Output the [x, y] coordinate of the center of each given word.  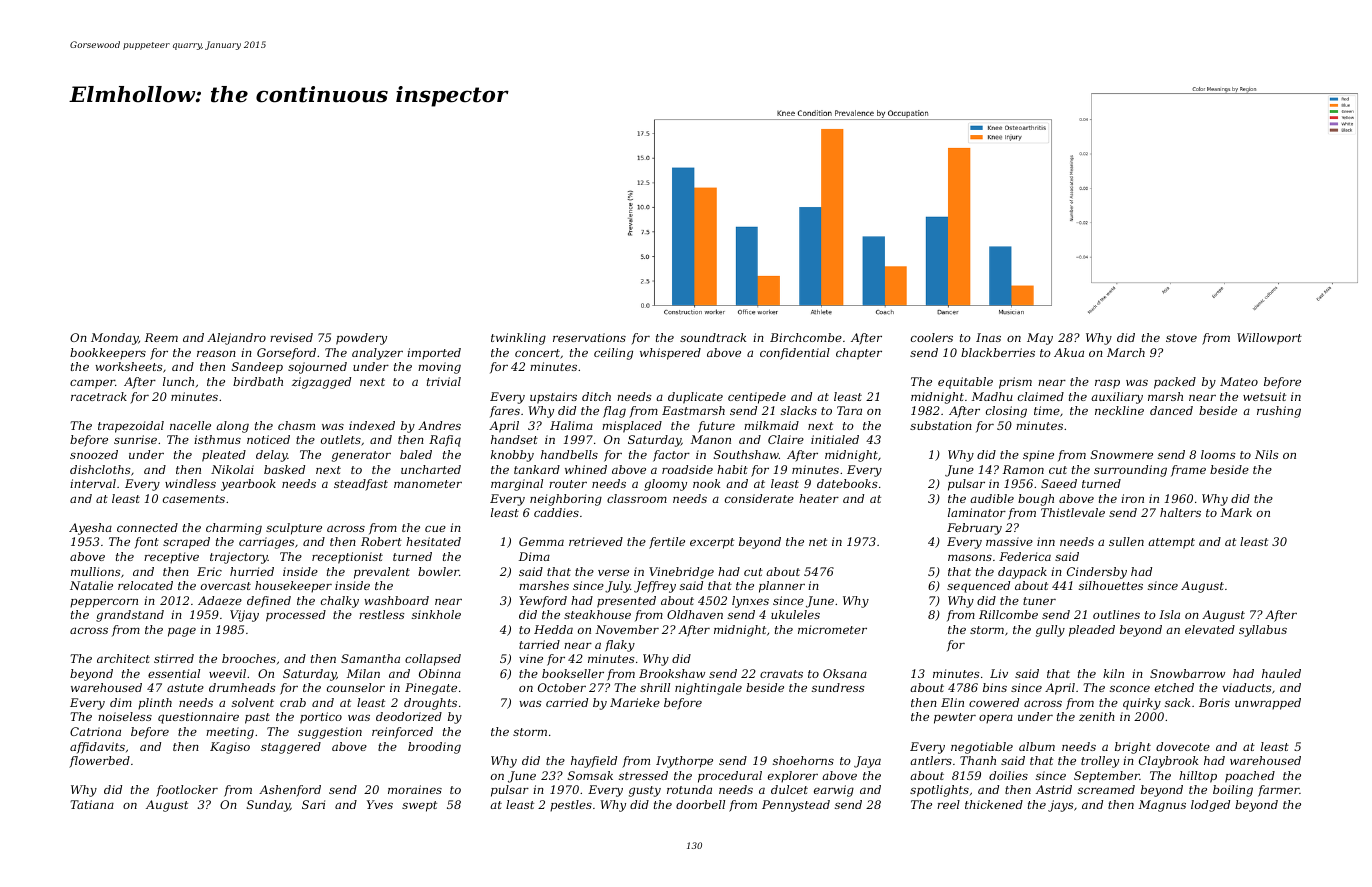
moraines [415, 789]
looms [1218, 454]
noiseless [125, 716]
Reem [161, 337]
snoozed [94, 454]
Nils [1267, 454]
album [1037, 746]
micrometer [832, 629]
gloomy [665, 485]
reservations [589, 337]
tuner [1039, 601]
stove [1181, 338]
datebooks [847, 483]
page [182, 632]
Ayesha [90, 529]
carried [567, 702]
